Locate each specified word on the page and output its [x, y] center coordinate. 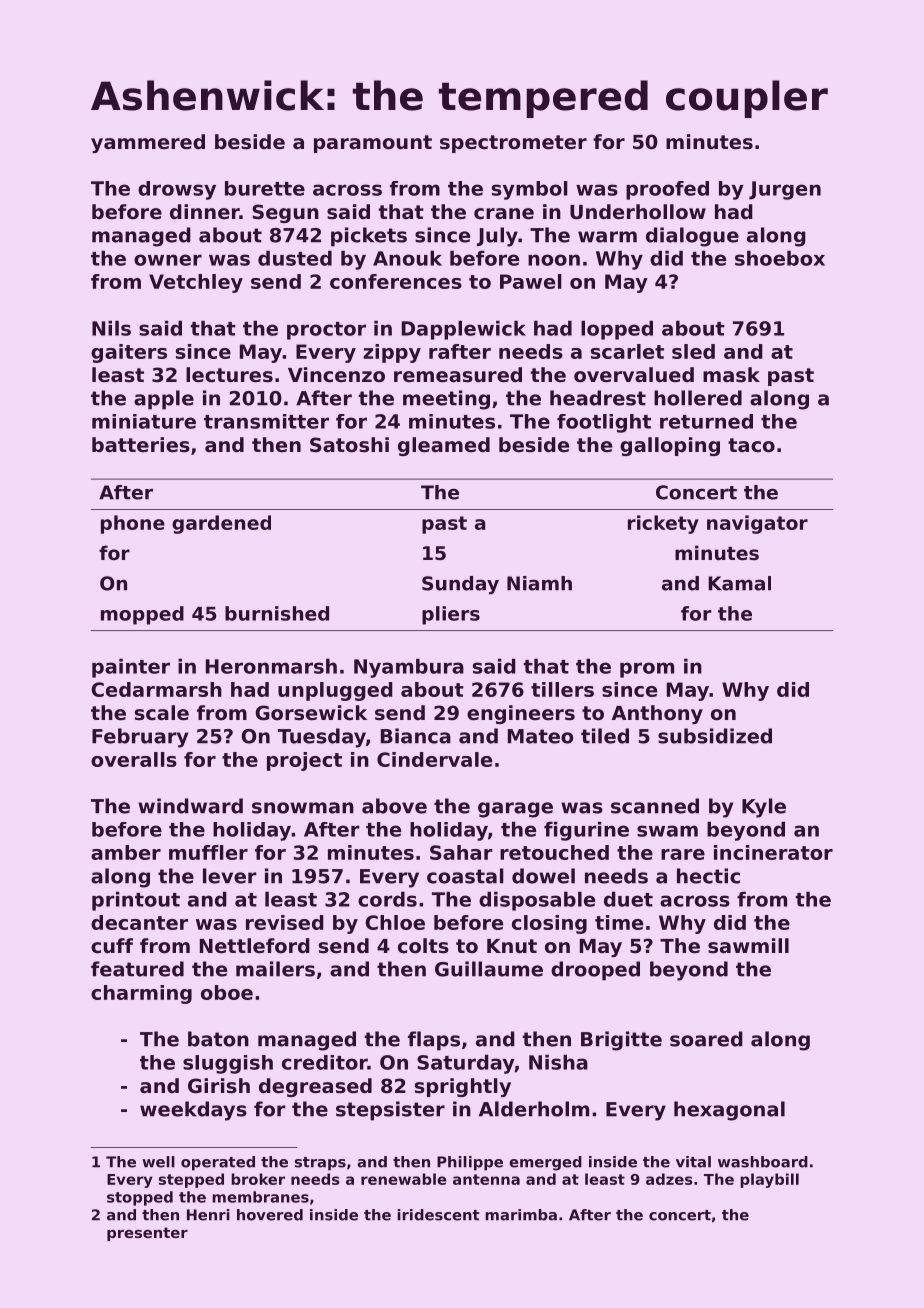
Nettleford [255, 946]
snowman [303, 808]
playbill [769, 1180]
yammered [148, 143]
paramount [373, 144]
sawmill [748, 946]
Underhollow [638, 212]
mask [731, 375]
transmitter [266, 421]
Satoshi [349, 445]
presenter [147, 1234]
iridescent [438, 1215]
